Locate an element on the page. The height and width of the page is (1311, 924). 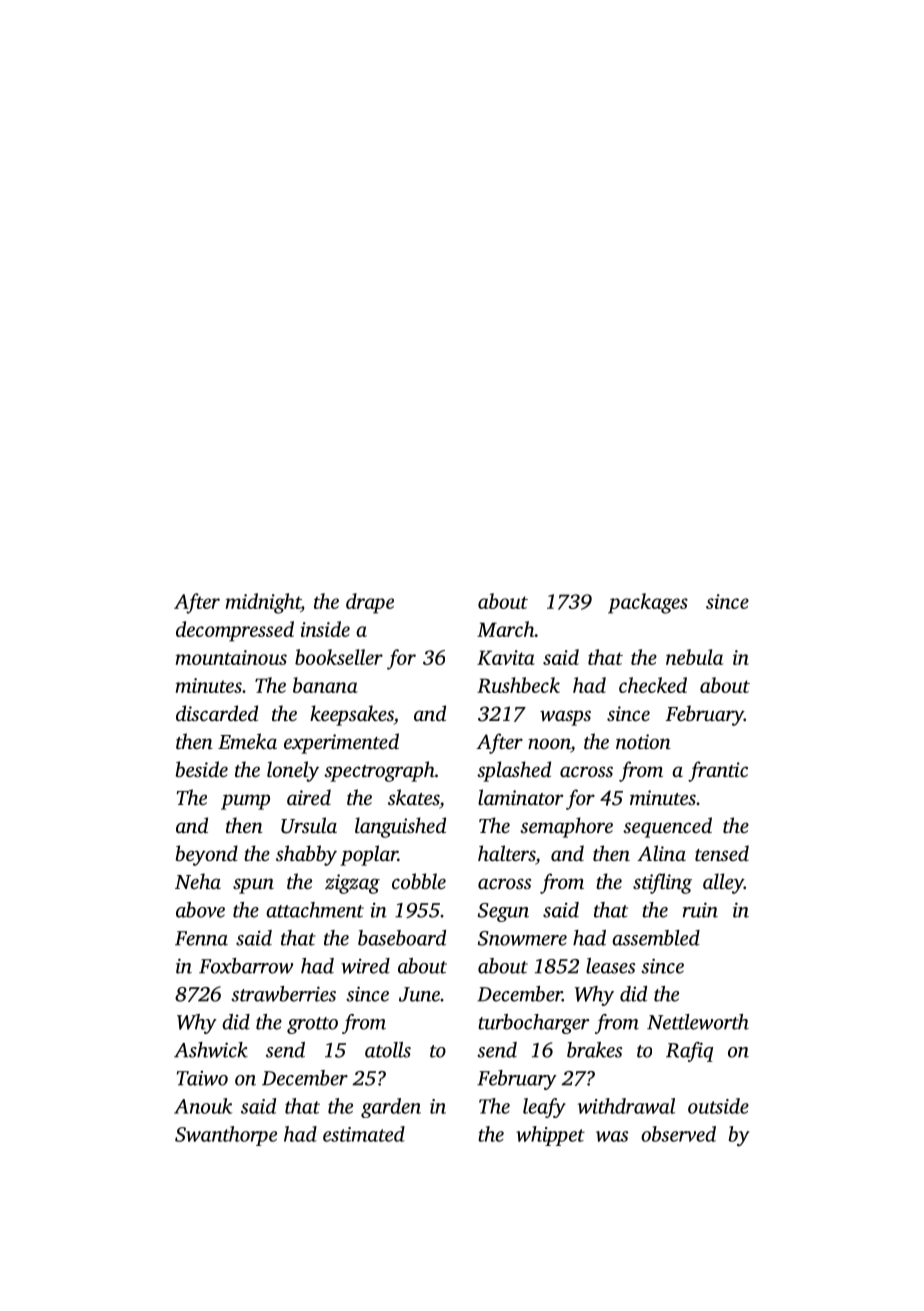
bookseller is located at coordinates (339, 657).
